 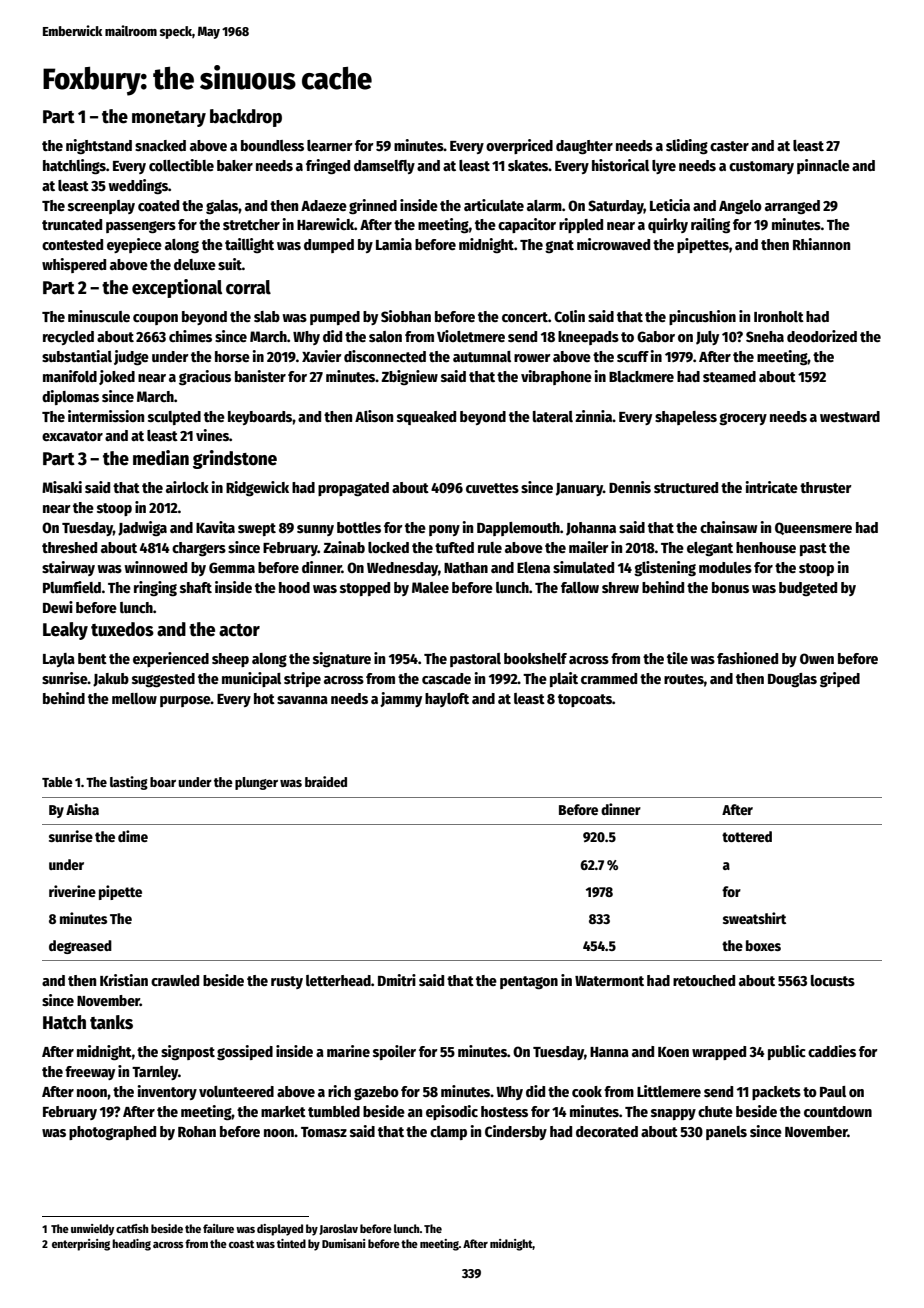 What do you see at coordinates (787, 1052) in the screenshot?
I see `public` at bounding box center [787, 1052].
